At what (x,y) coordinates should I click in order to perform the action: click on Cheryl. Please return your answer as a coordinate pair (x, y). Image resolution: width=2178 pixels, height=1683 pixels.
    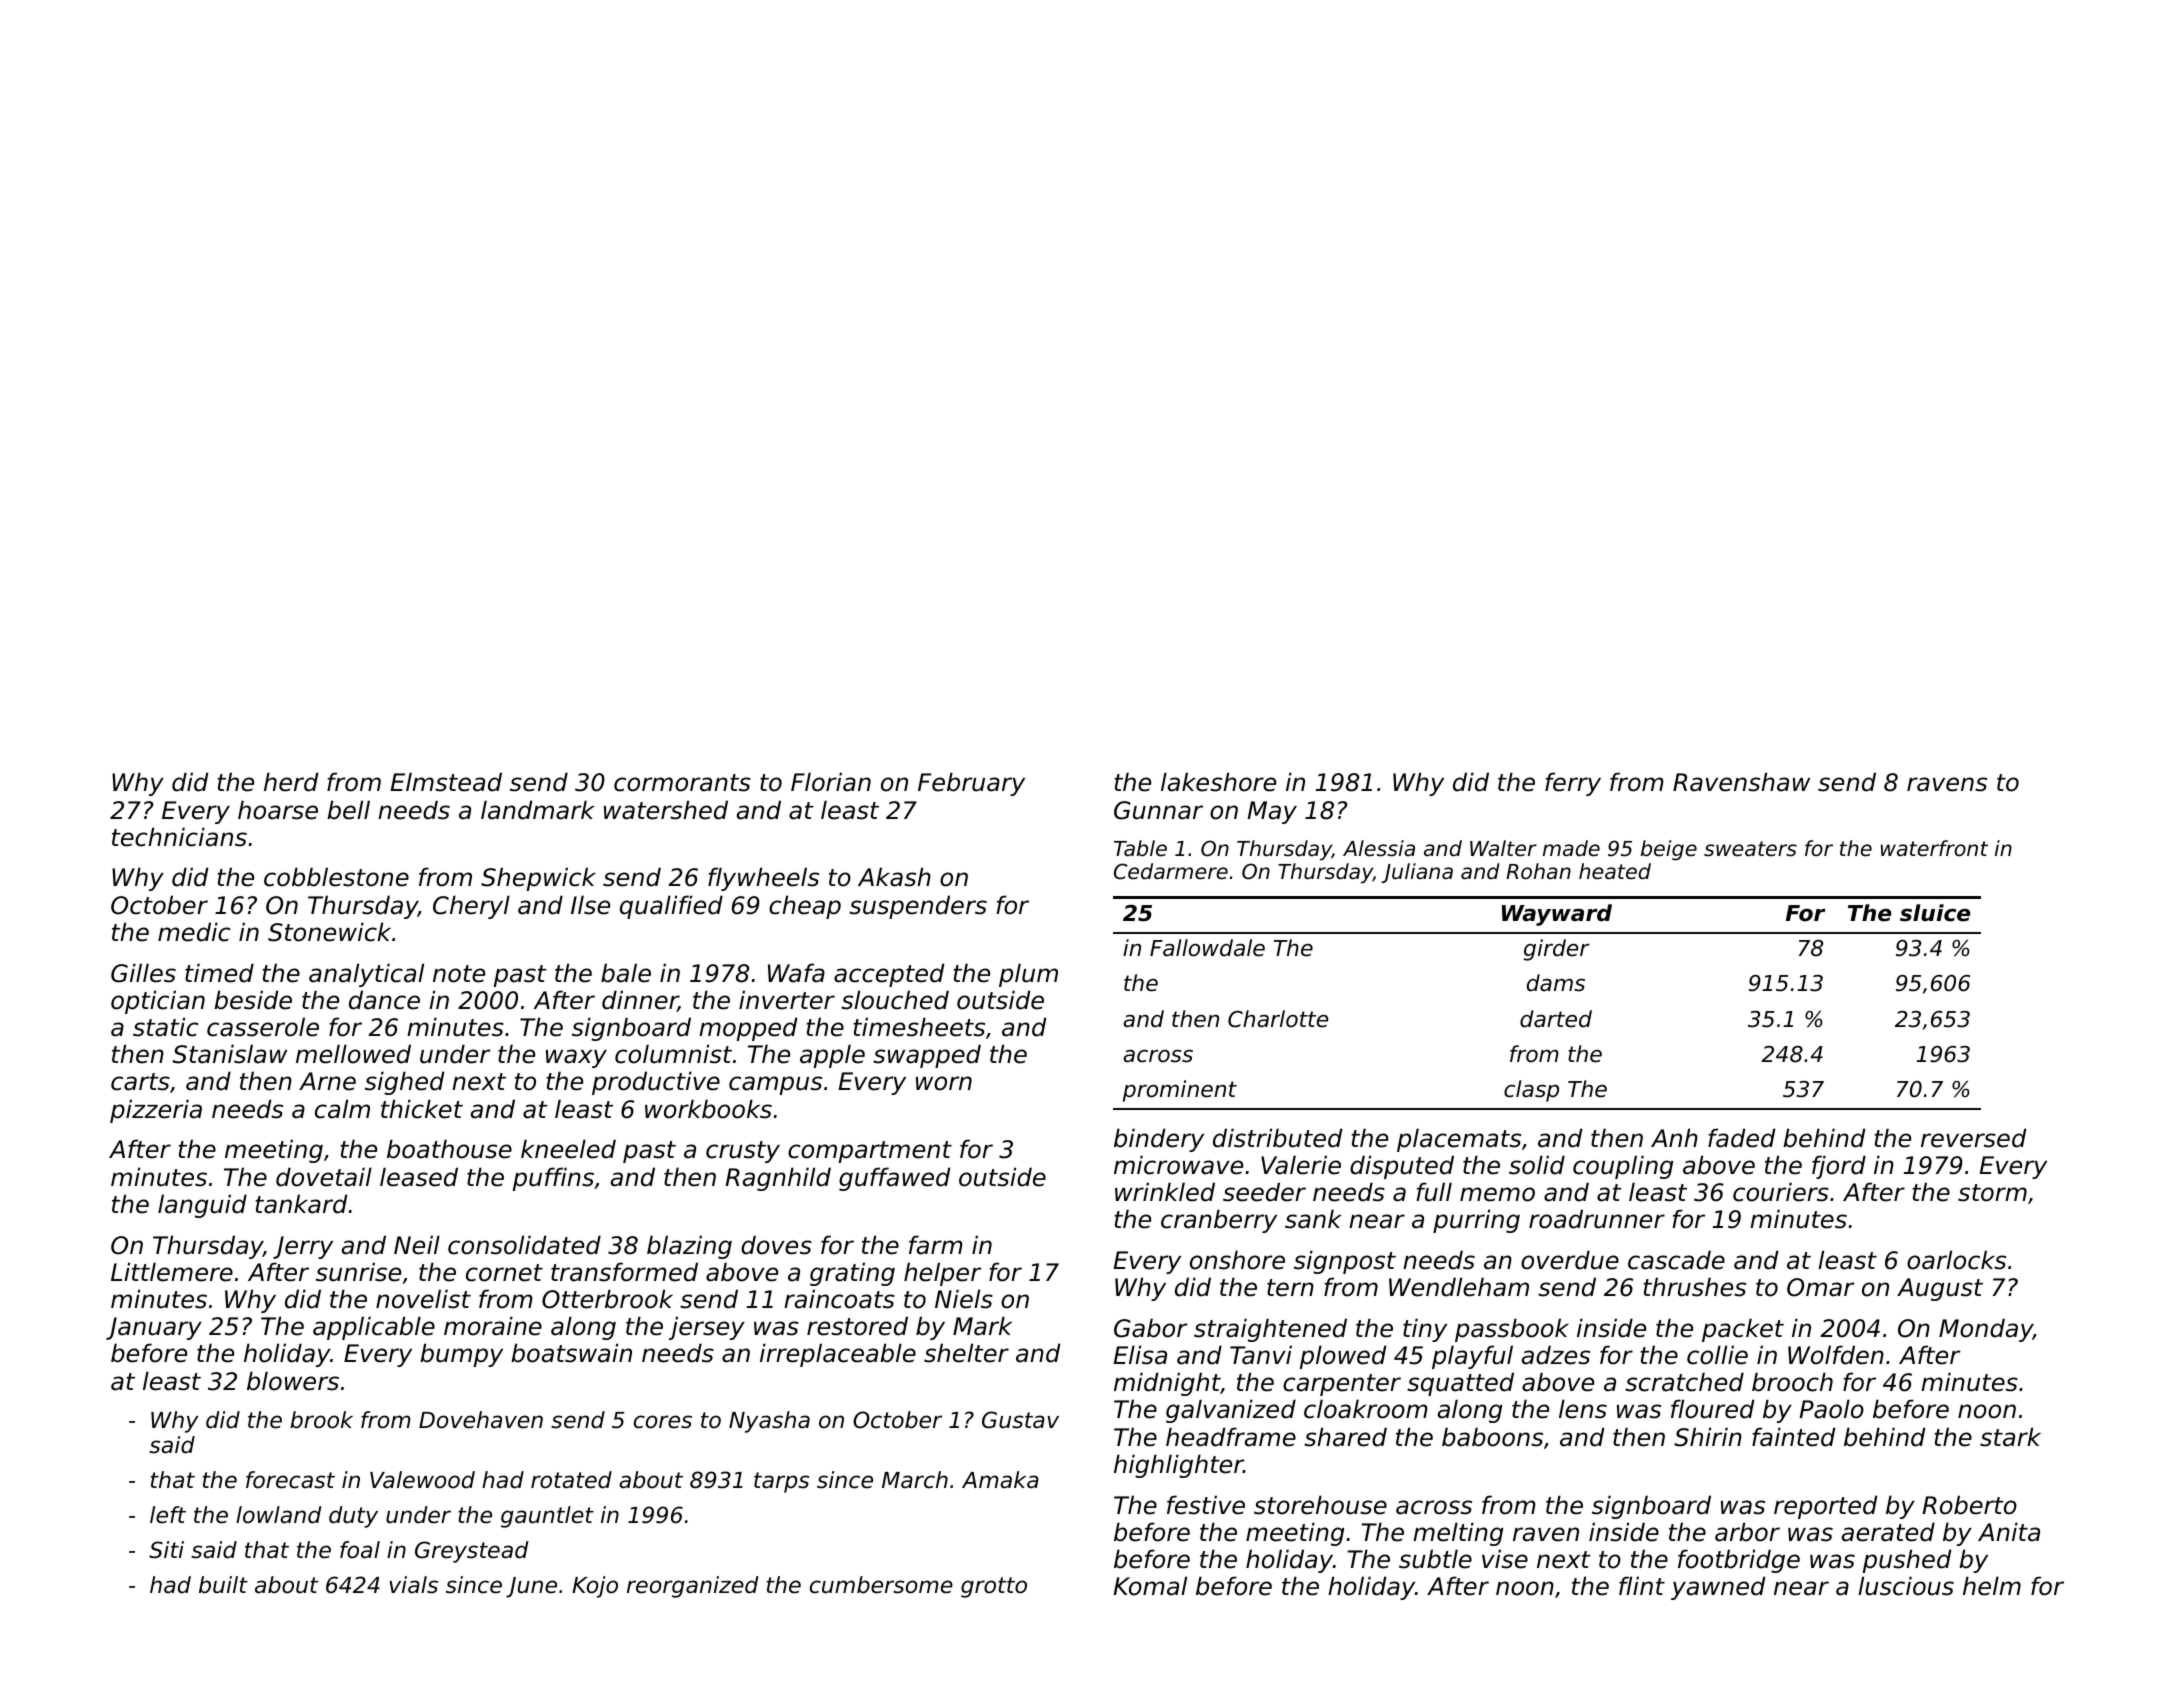
    Looking at the image, I should click on (471, 907).
